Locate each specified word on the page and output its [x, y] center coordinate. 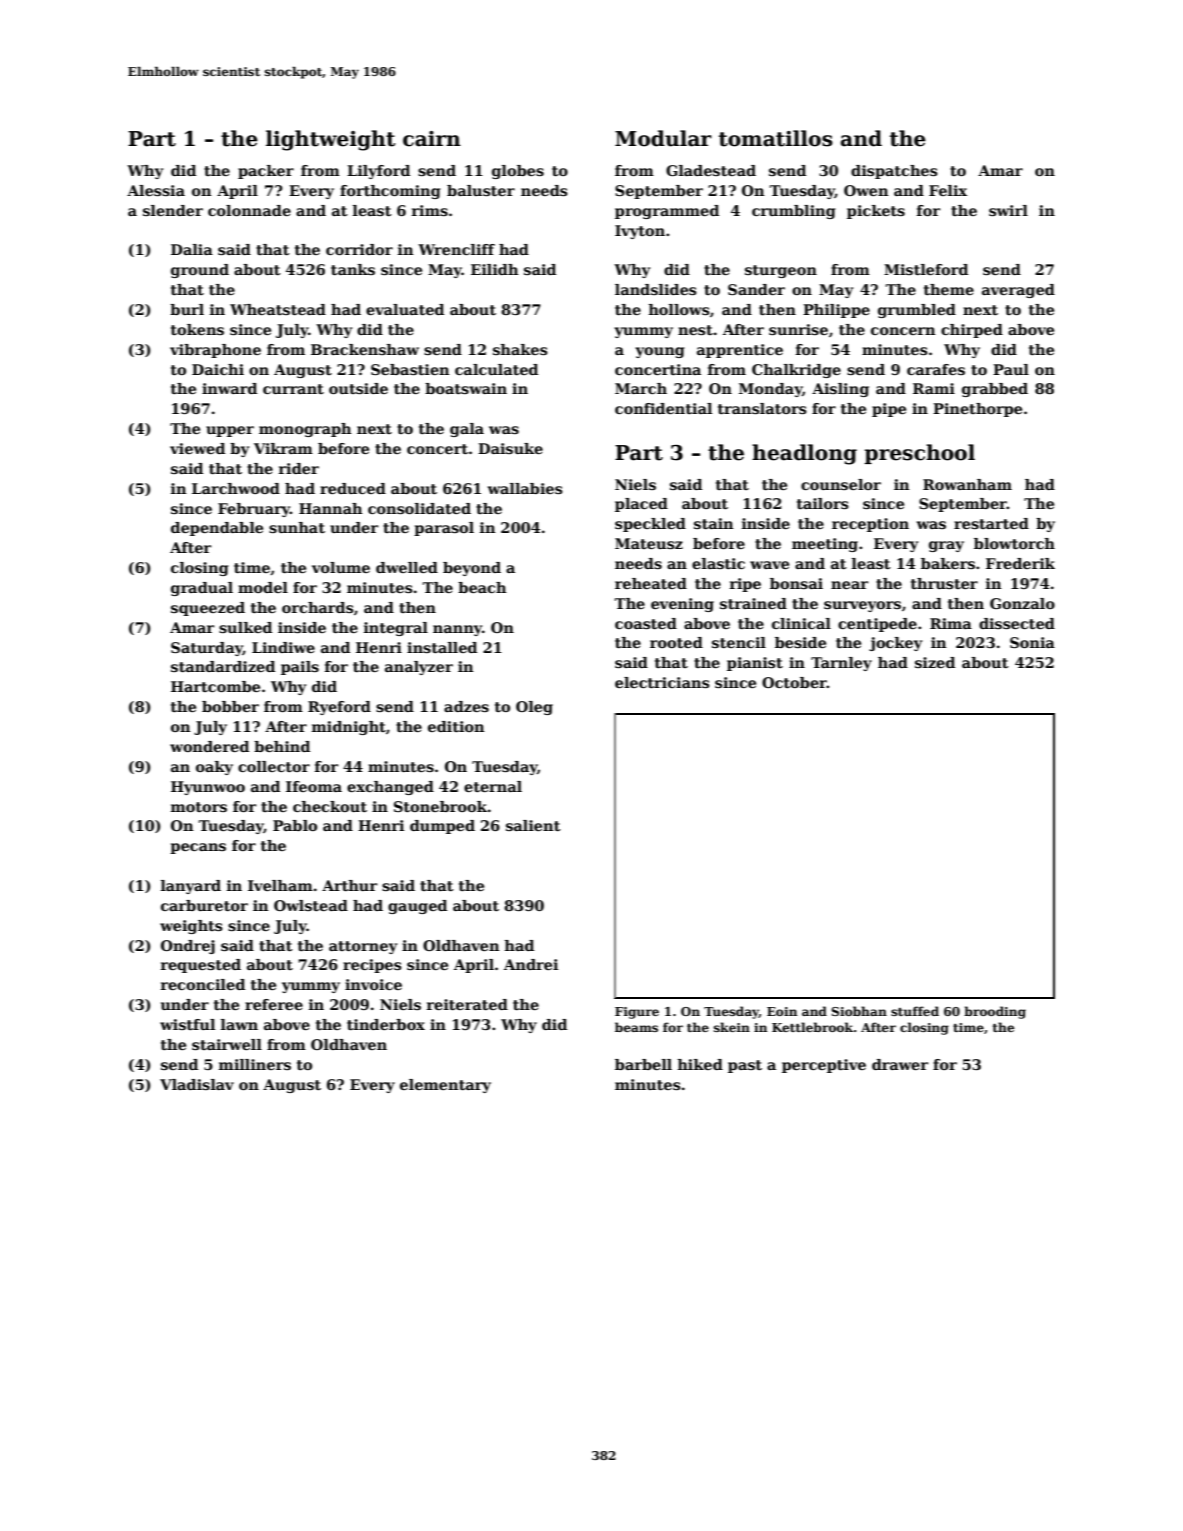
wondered [209, 746]
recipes [372, 966]
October [794, 682]
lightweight [331, 140]
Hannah [331, 508]
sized [935, 662]
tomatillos [776, 138]
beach [482, 587]
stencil [739, 642]
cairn [432, 139]
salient [533, 825]
